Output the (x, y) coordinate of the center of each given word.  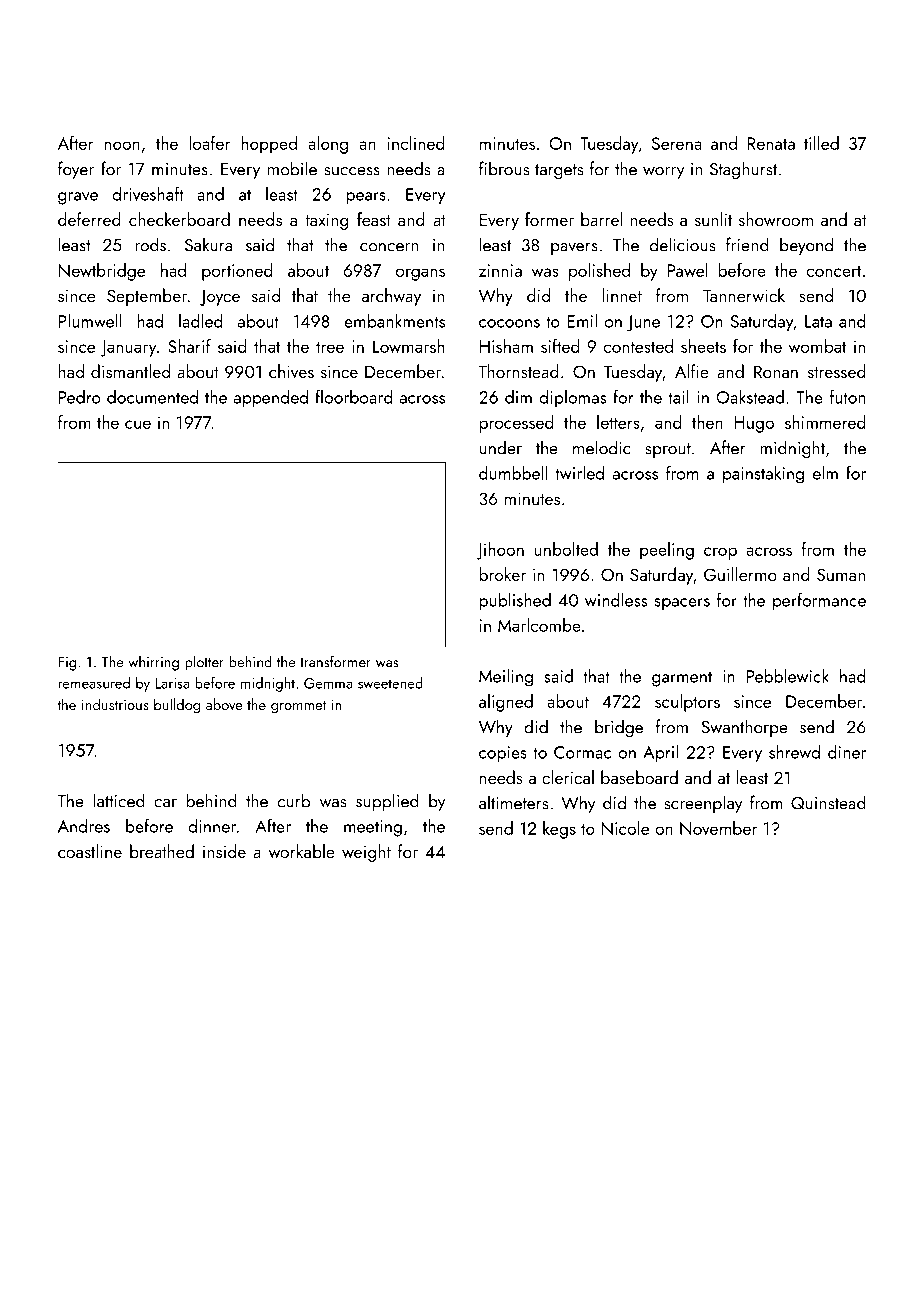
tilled (821, 143)
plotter (204, 663)
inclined (416, 143)
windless (616, 600)
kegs (559, 830)
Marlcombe (539, 625)
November (718, 828)
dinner (212, 826)
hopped (269, 145)
